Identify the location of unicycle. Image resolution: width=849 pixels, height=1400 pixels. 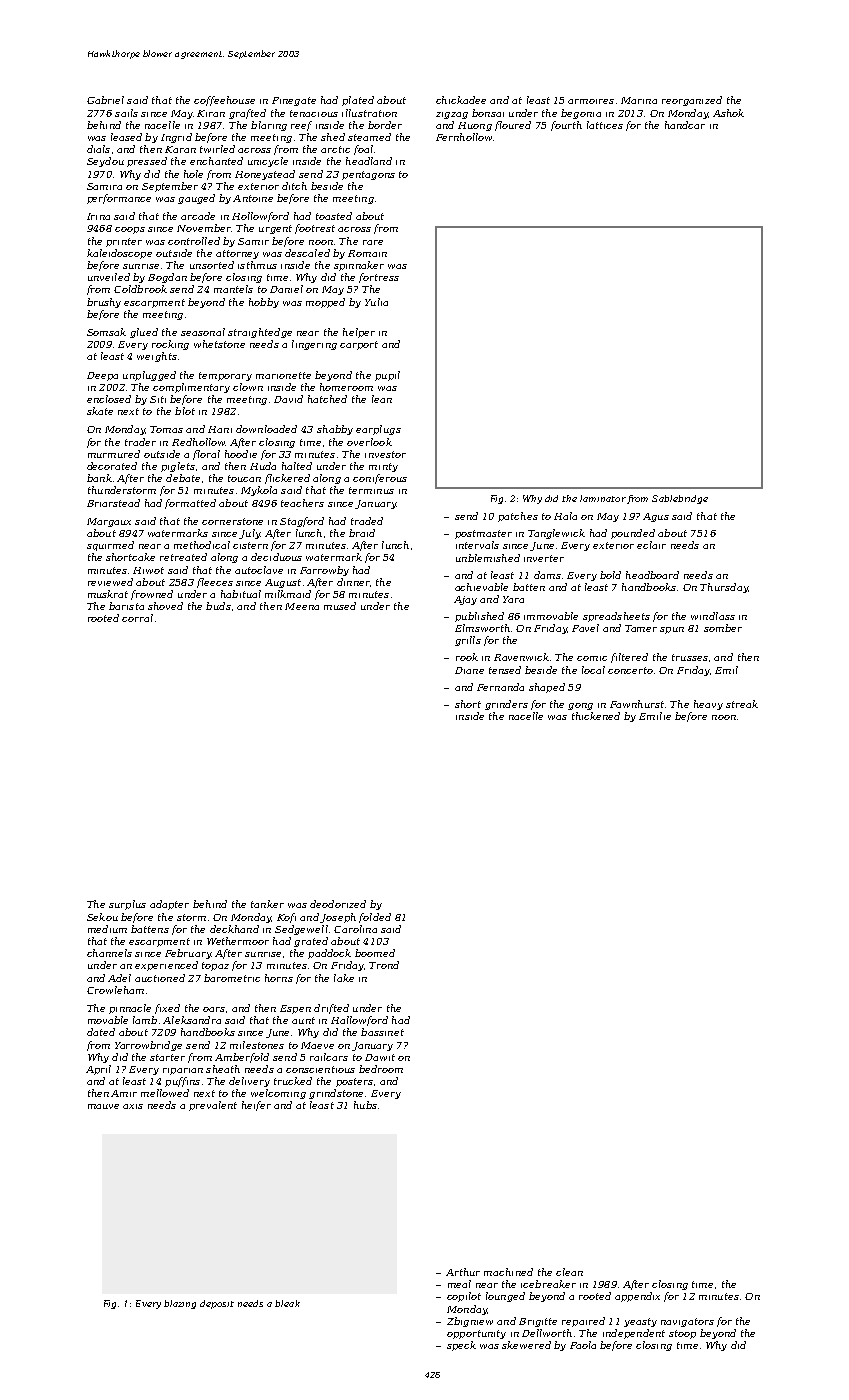
(268, 162).
